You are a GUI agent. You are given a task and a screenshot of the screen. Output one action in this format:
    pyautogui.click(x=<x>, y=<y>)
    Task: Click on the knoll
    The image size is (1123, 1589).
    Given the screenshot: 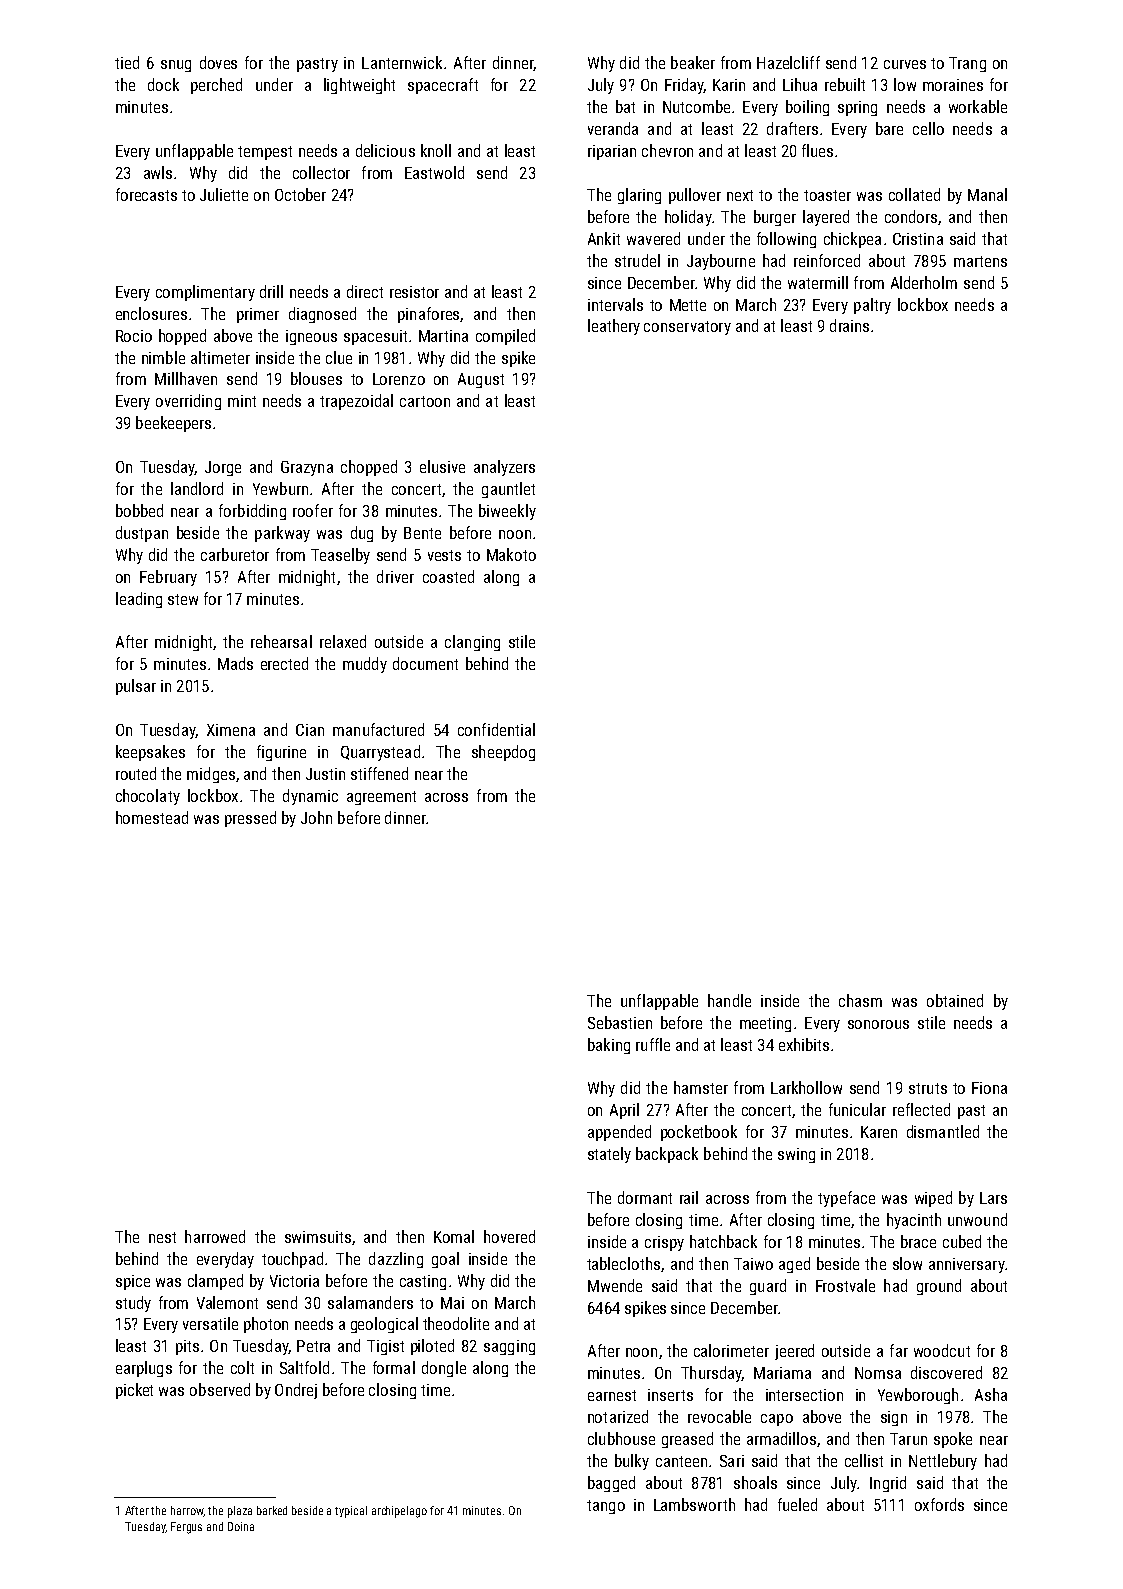 What is the action you would take?
    pyautogui.click(x=436, y=150)
